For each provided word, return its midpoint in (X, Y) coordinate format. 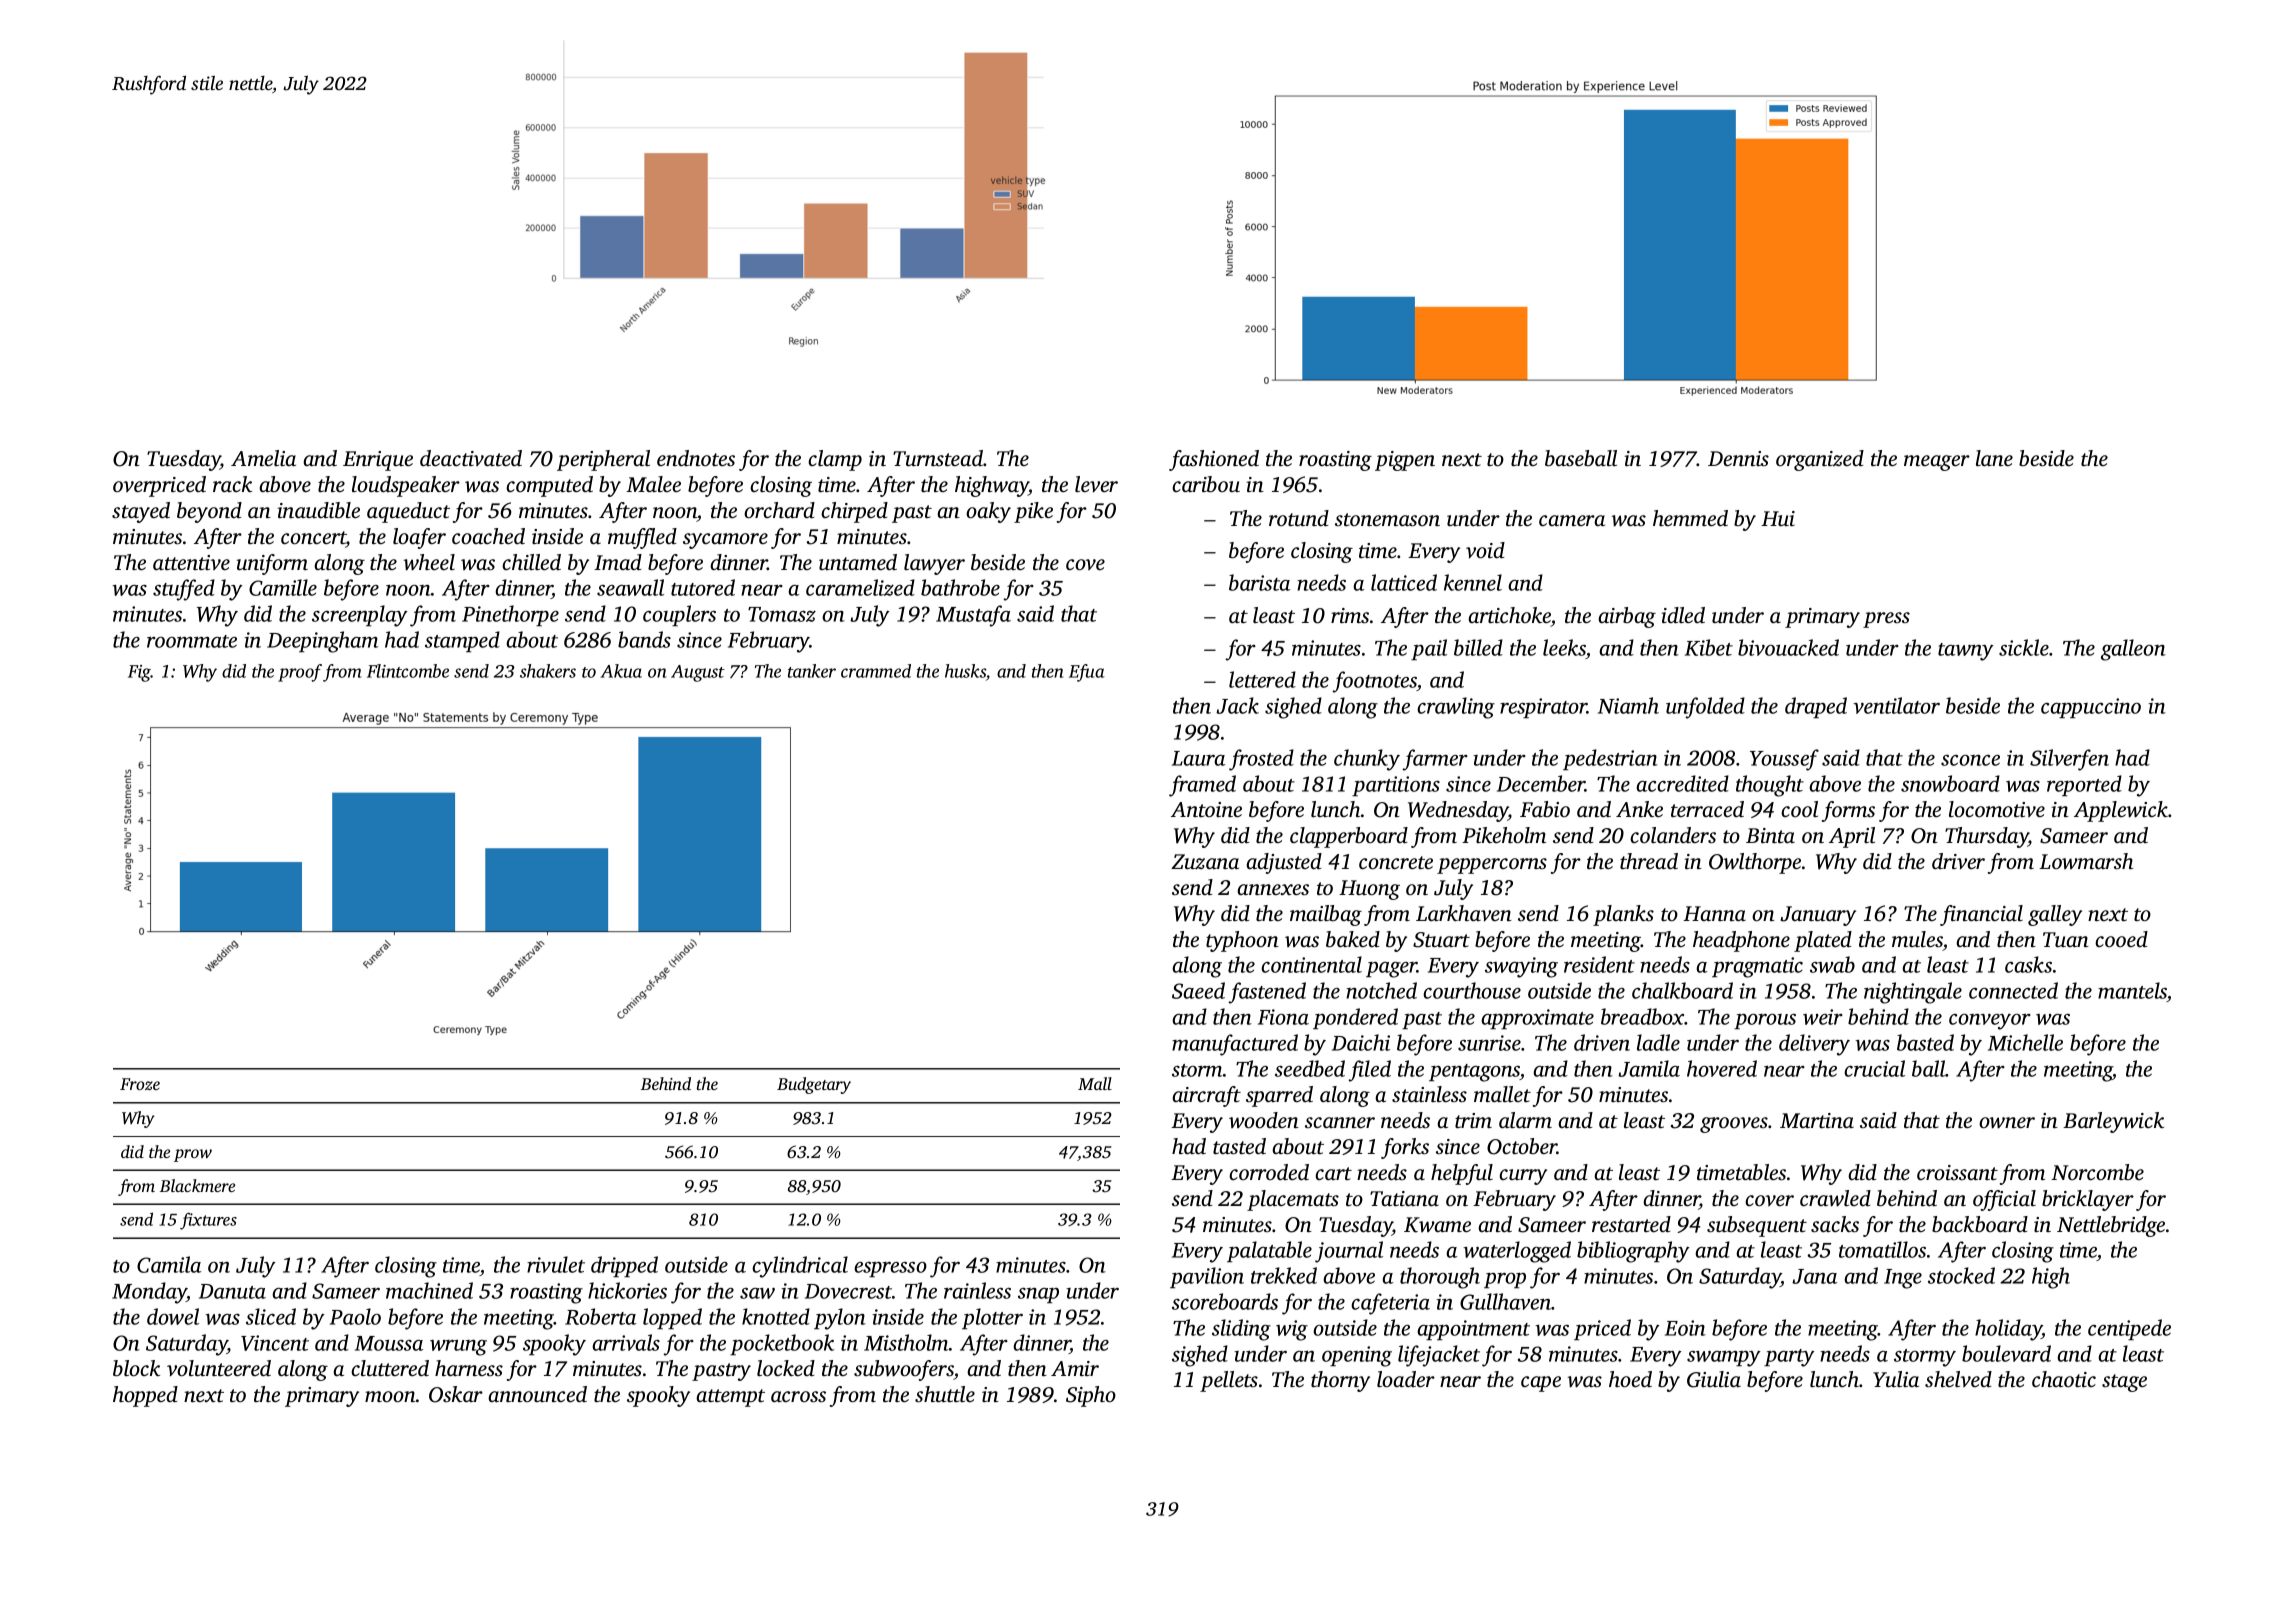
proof (300, 673)
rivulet (556, 1264)
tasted (1239, 1146)
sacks (1835, 1224)
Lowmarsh (2086, 861)
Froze (140, 1084)
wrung (458, 1347)
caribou (1206, 484)
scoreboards (1225, 1301)
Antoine (1206, 809)
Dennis (1738, 458)
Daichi (1361, 1042)
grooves (1734, 1125)
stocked (1961, 1275)
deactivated (471, 458)
